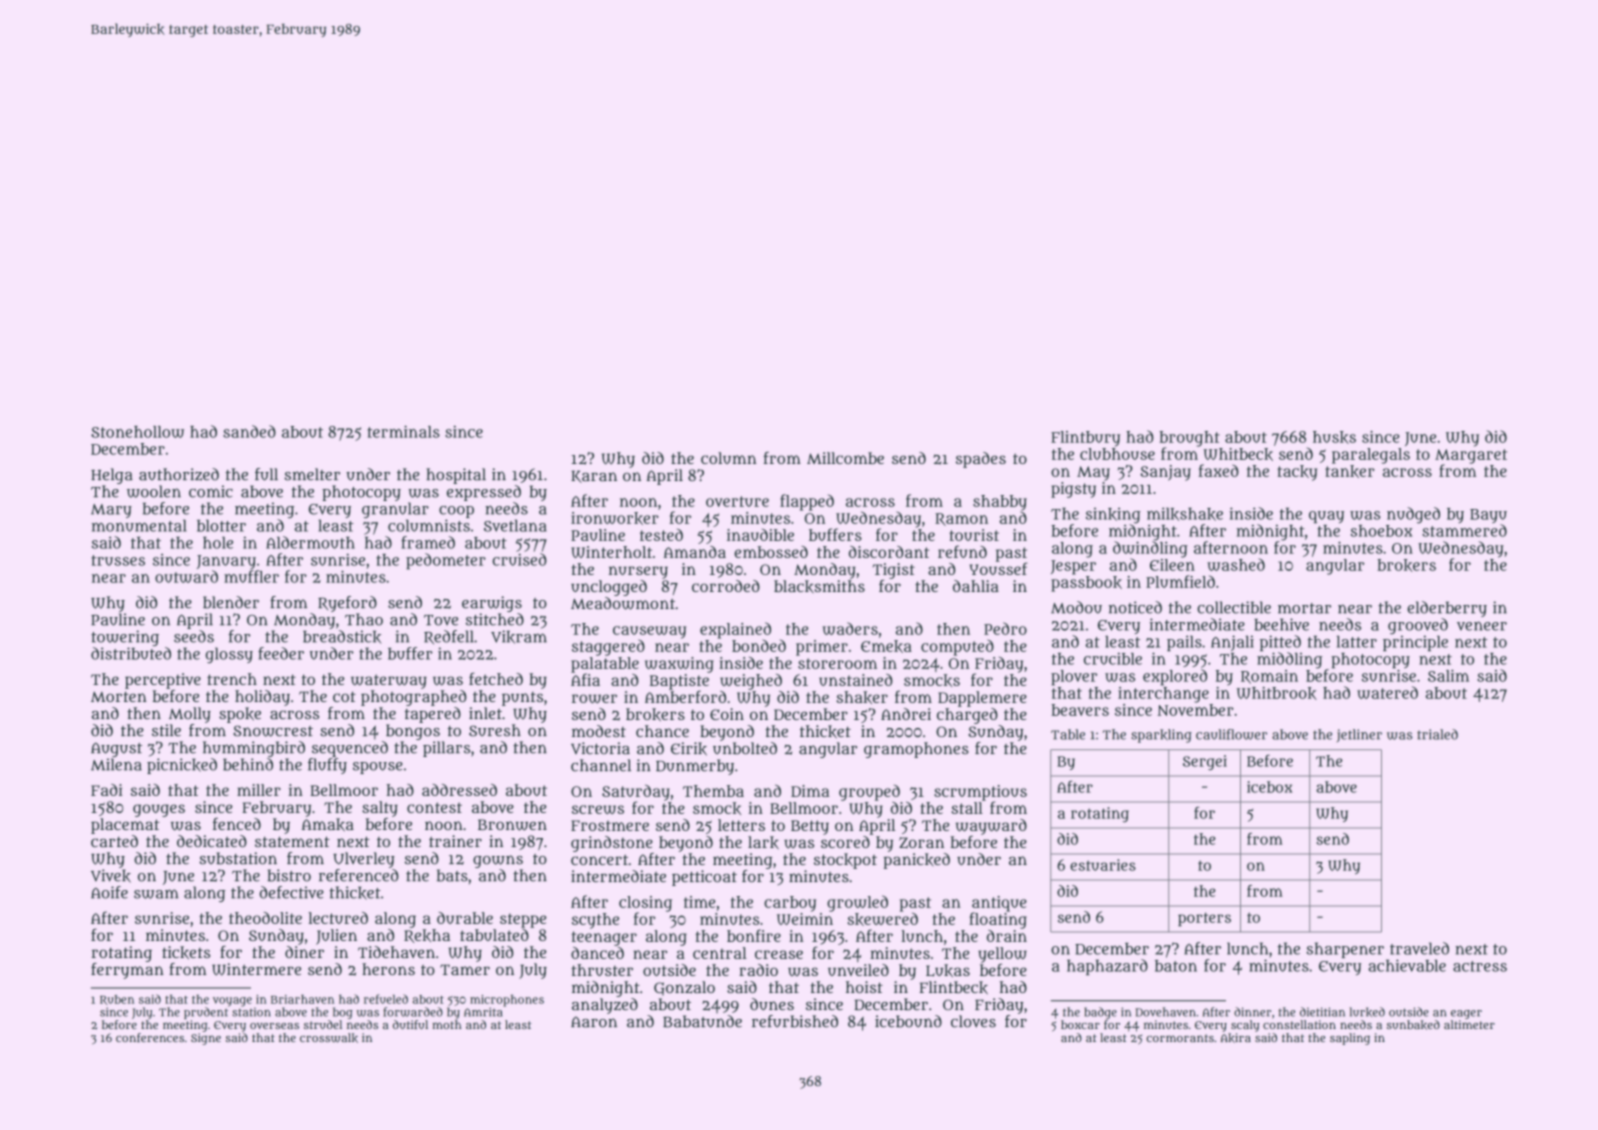 This screenshot has height=1130, width=1598. Describe the element at coordinates (595, 921) in the screenshot. I see `scythe` at that location.
